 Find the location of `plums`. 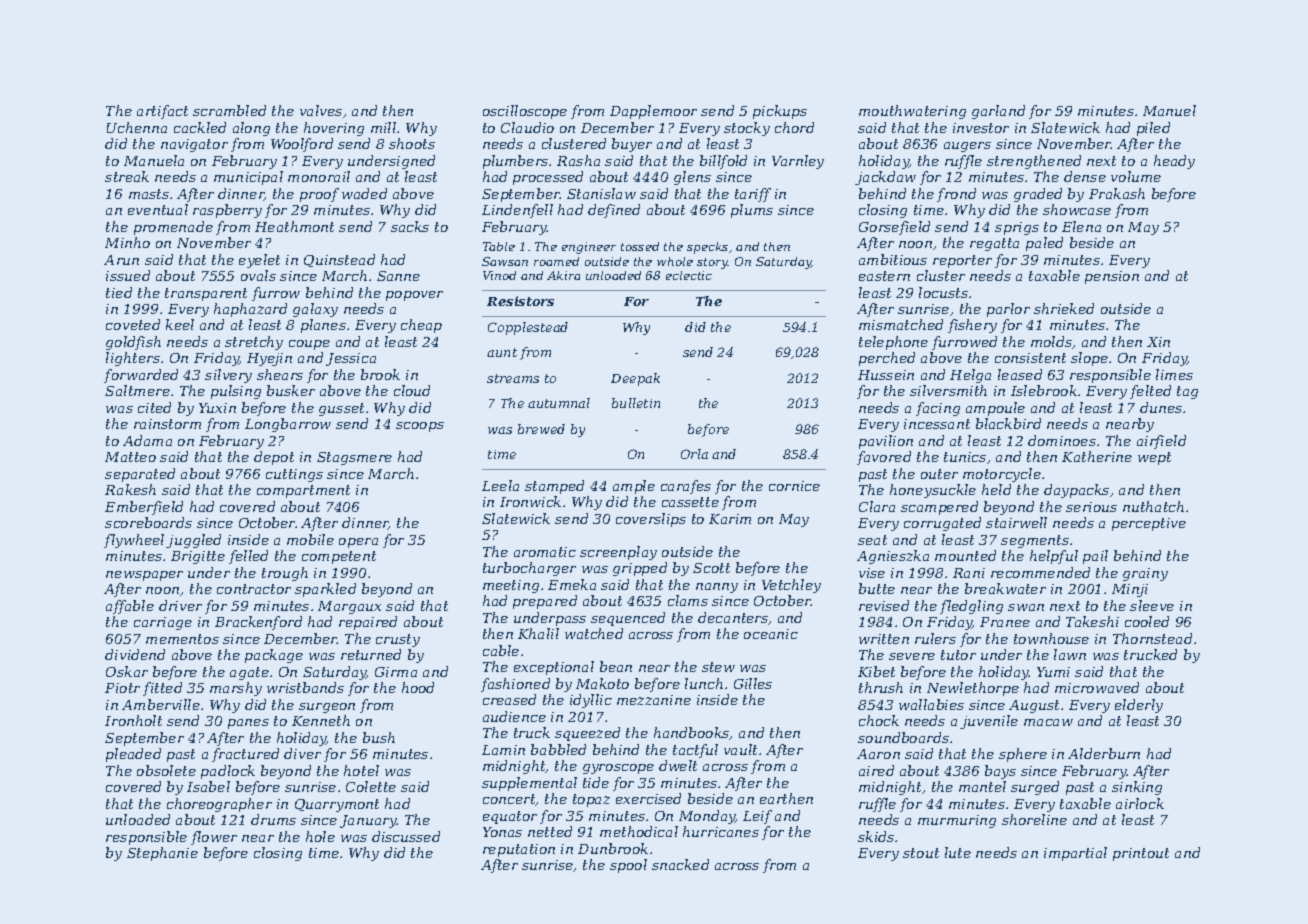

plums is located at coordinates (752, 211).
